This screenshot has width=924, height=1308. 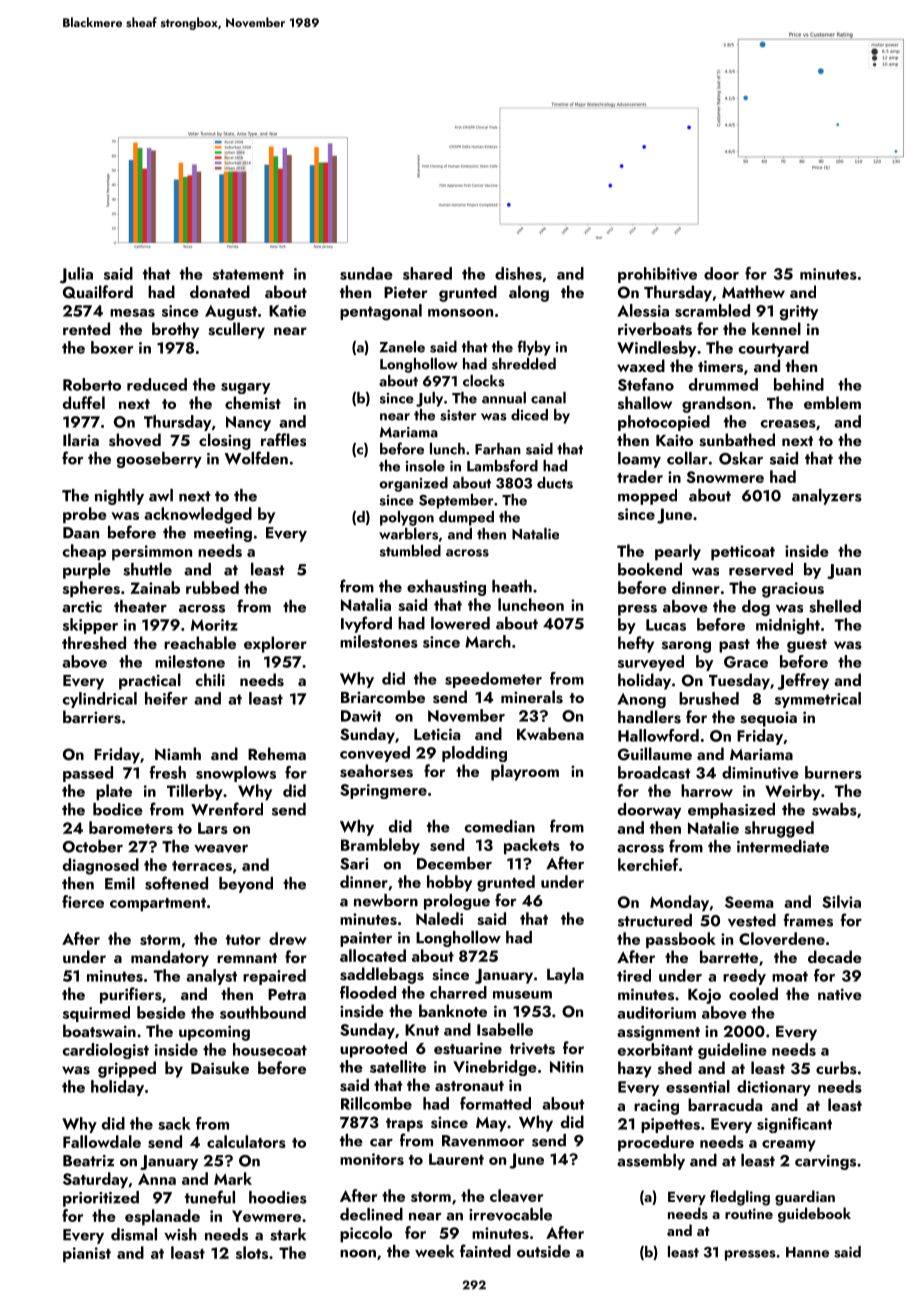 What do you see at coordinates (253, 403) in the screenshot?
I see `chemist` at bounding box center [253, 403].
